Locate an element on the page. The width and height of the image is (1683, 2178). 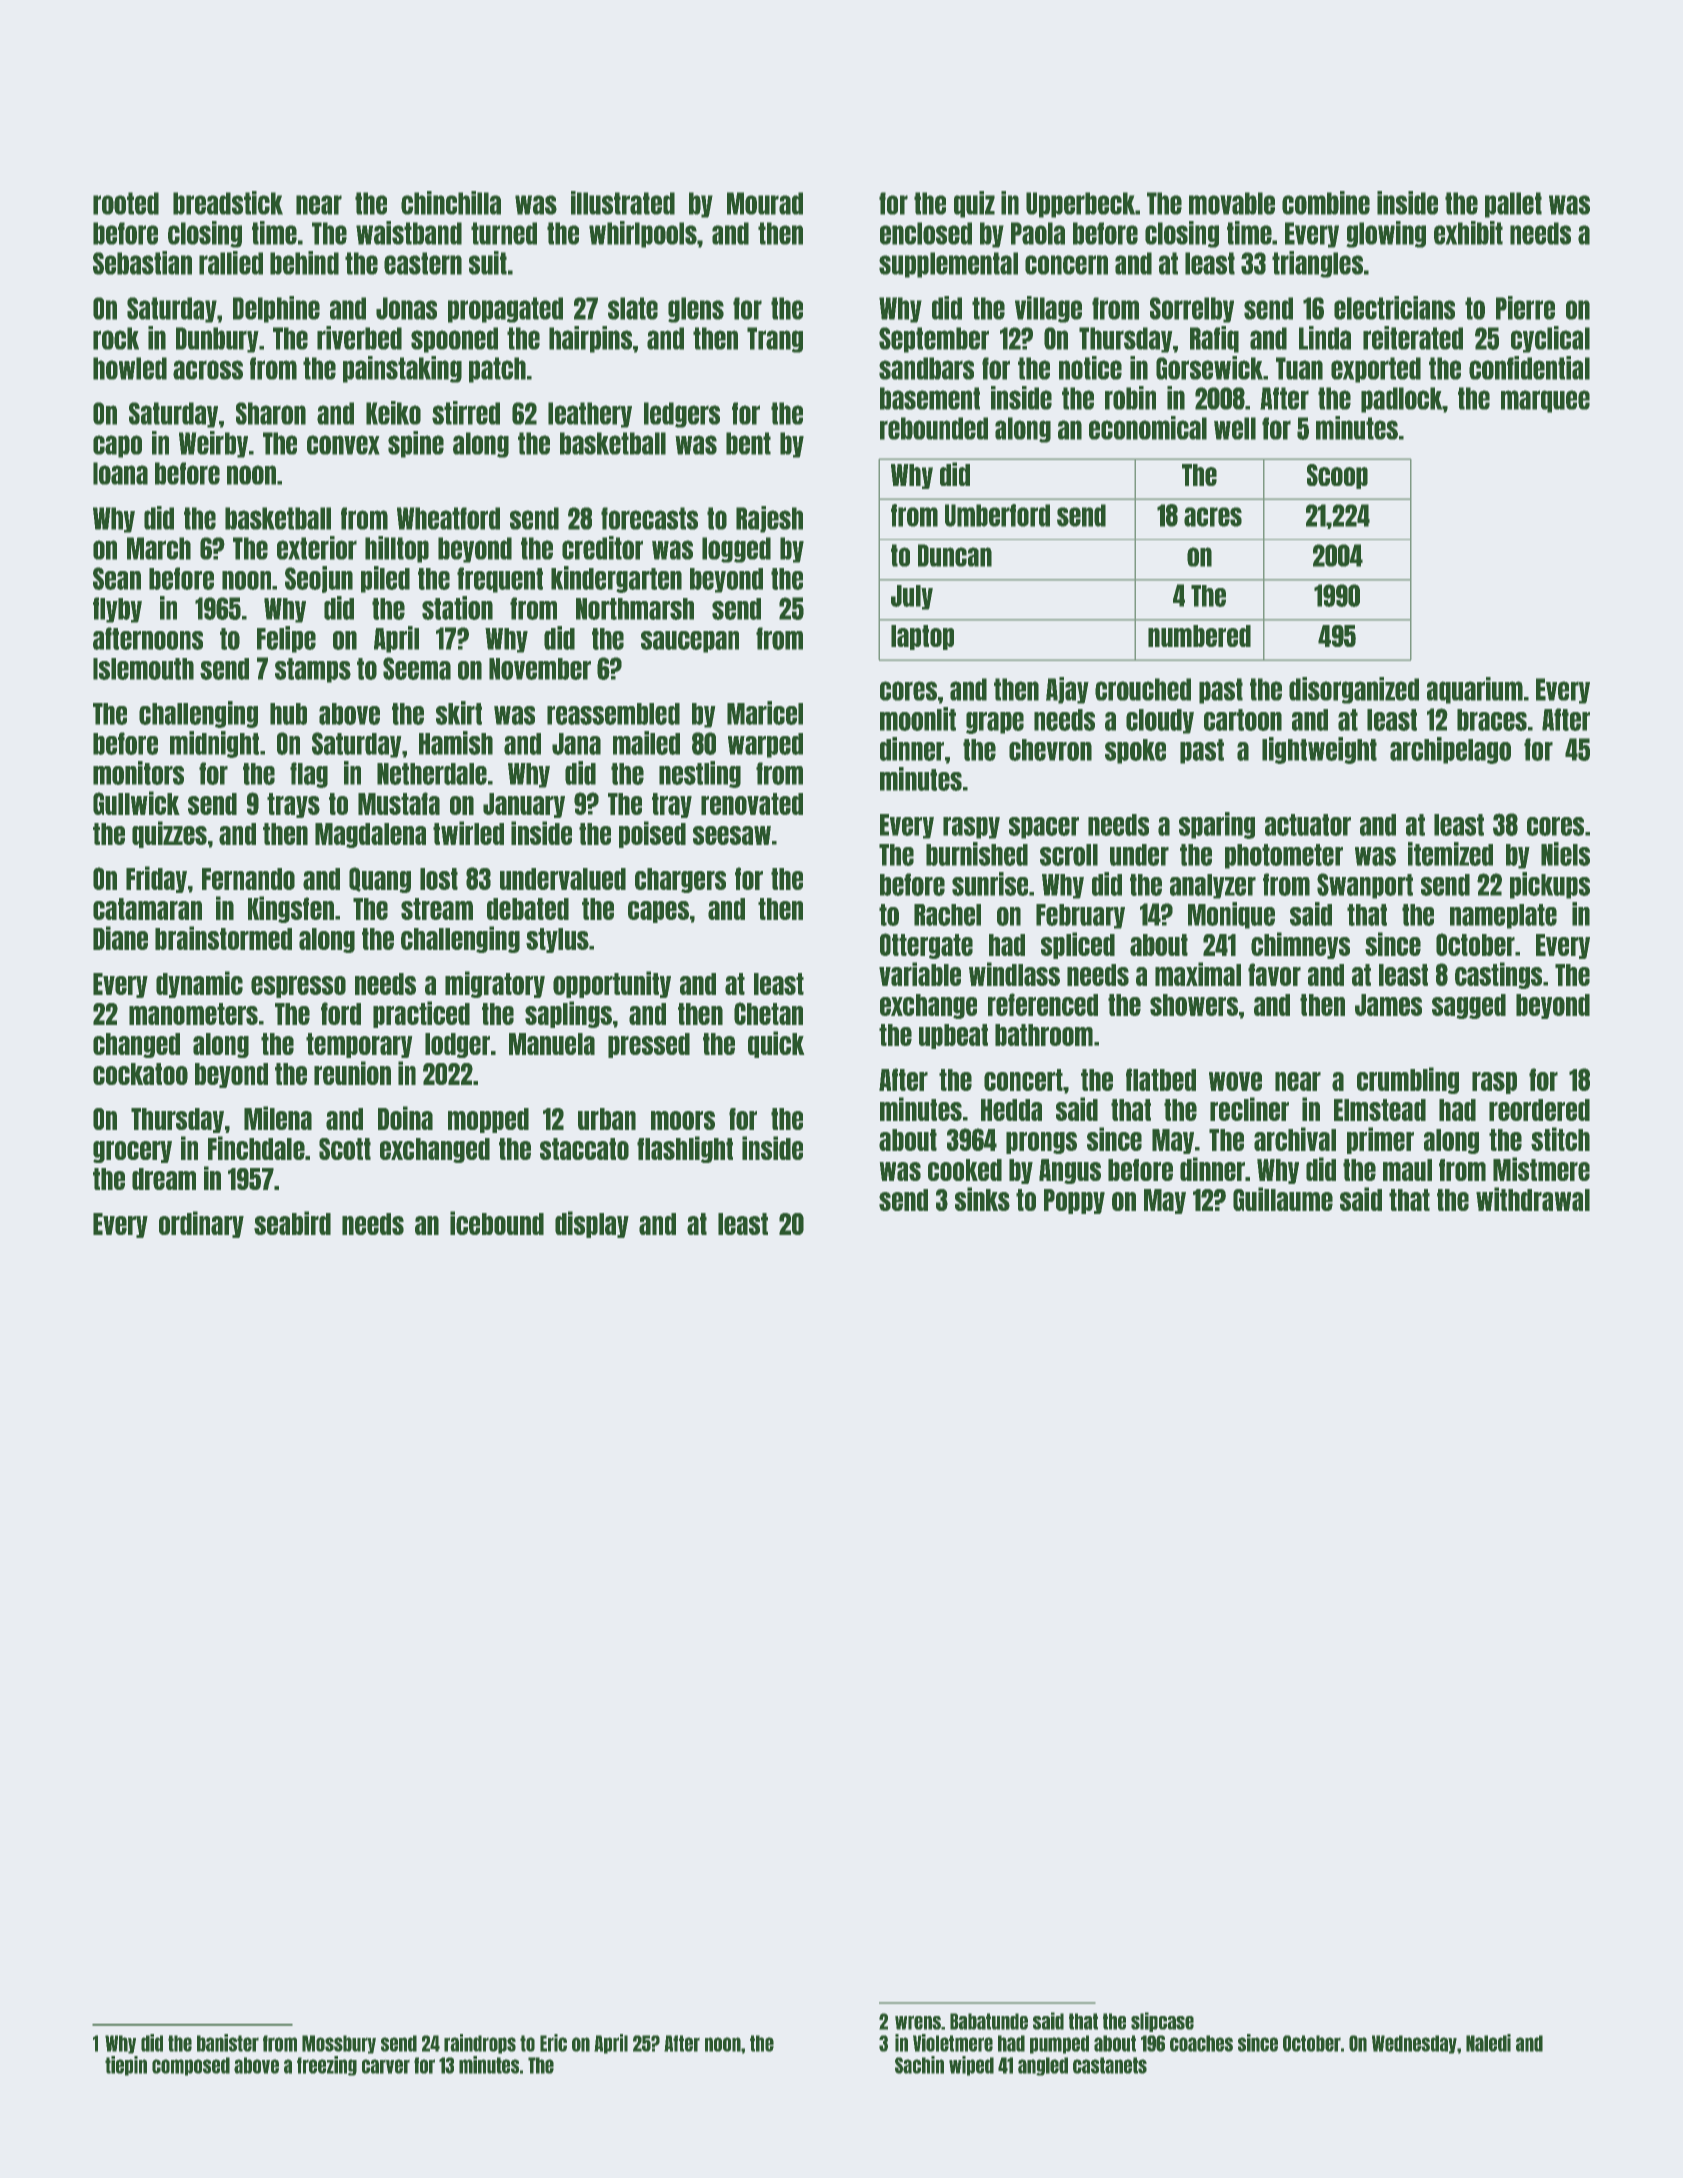
ledgers is located at coordinates (682, 415).
